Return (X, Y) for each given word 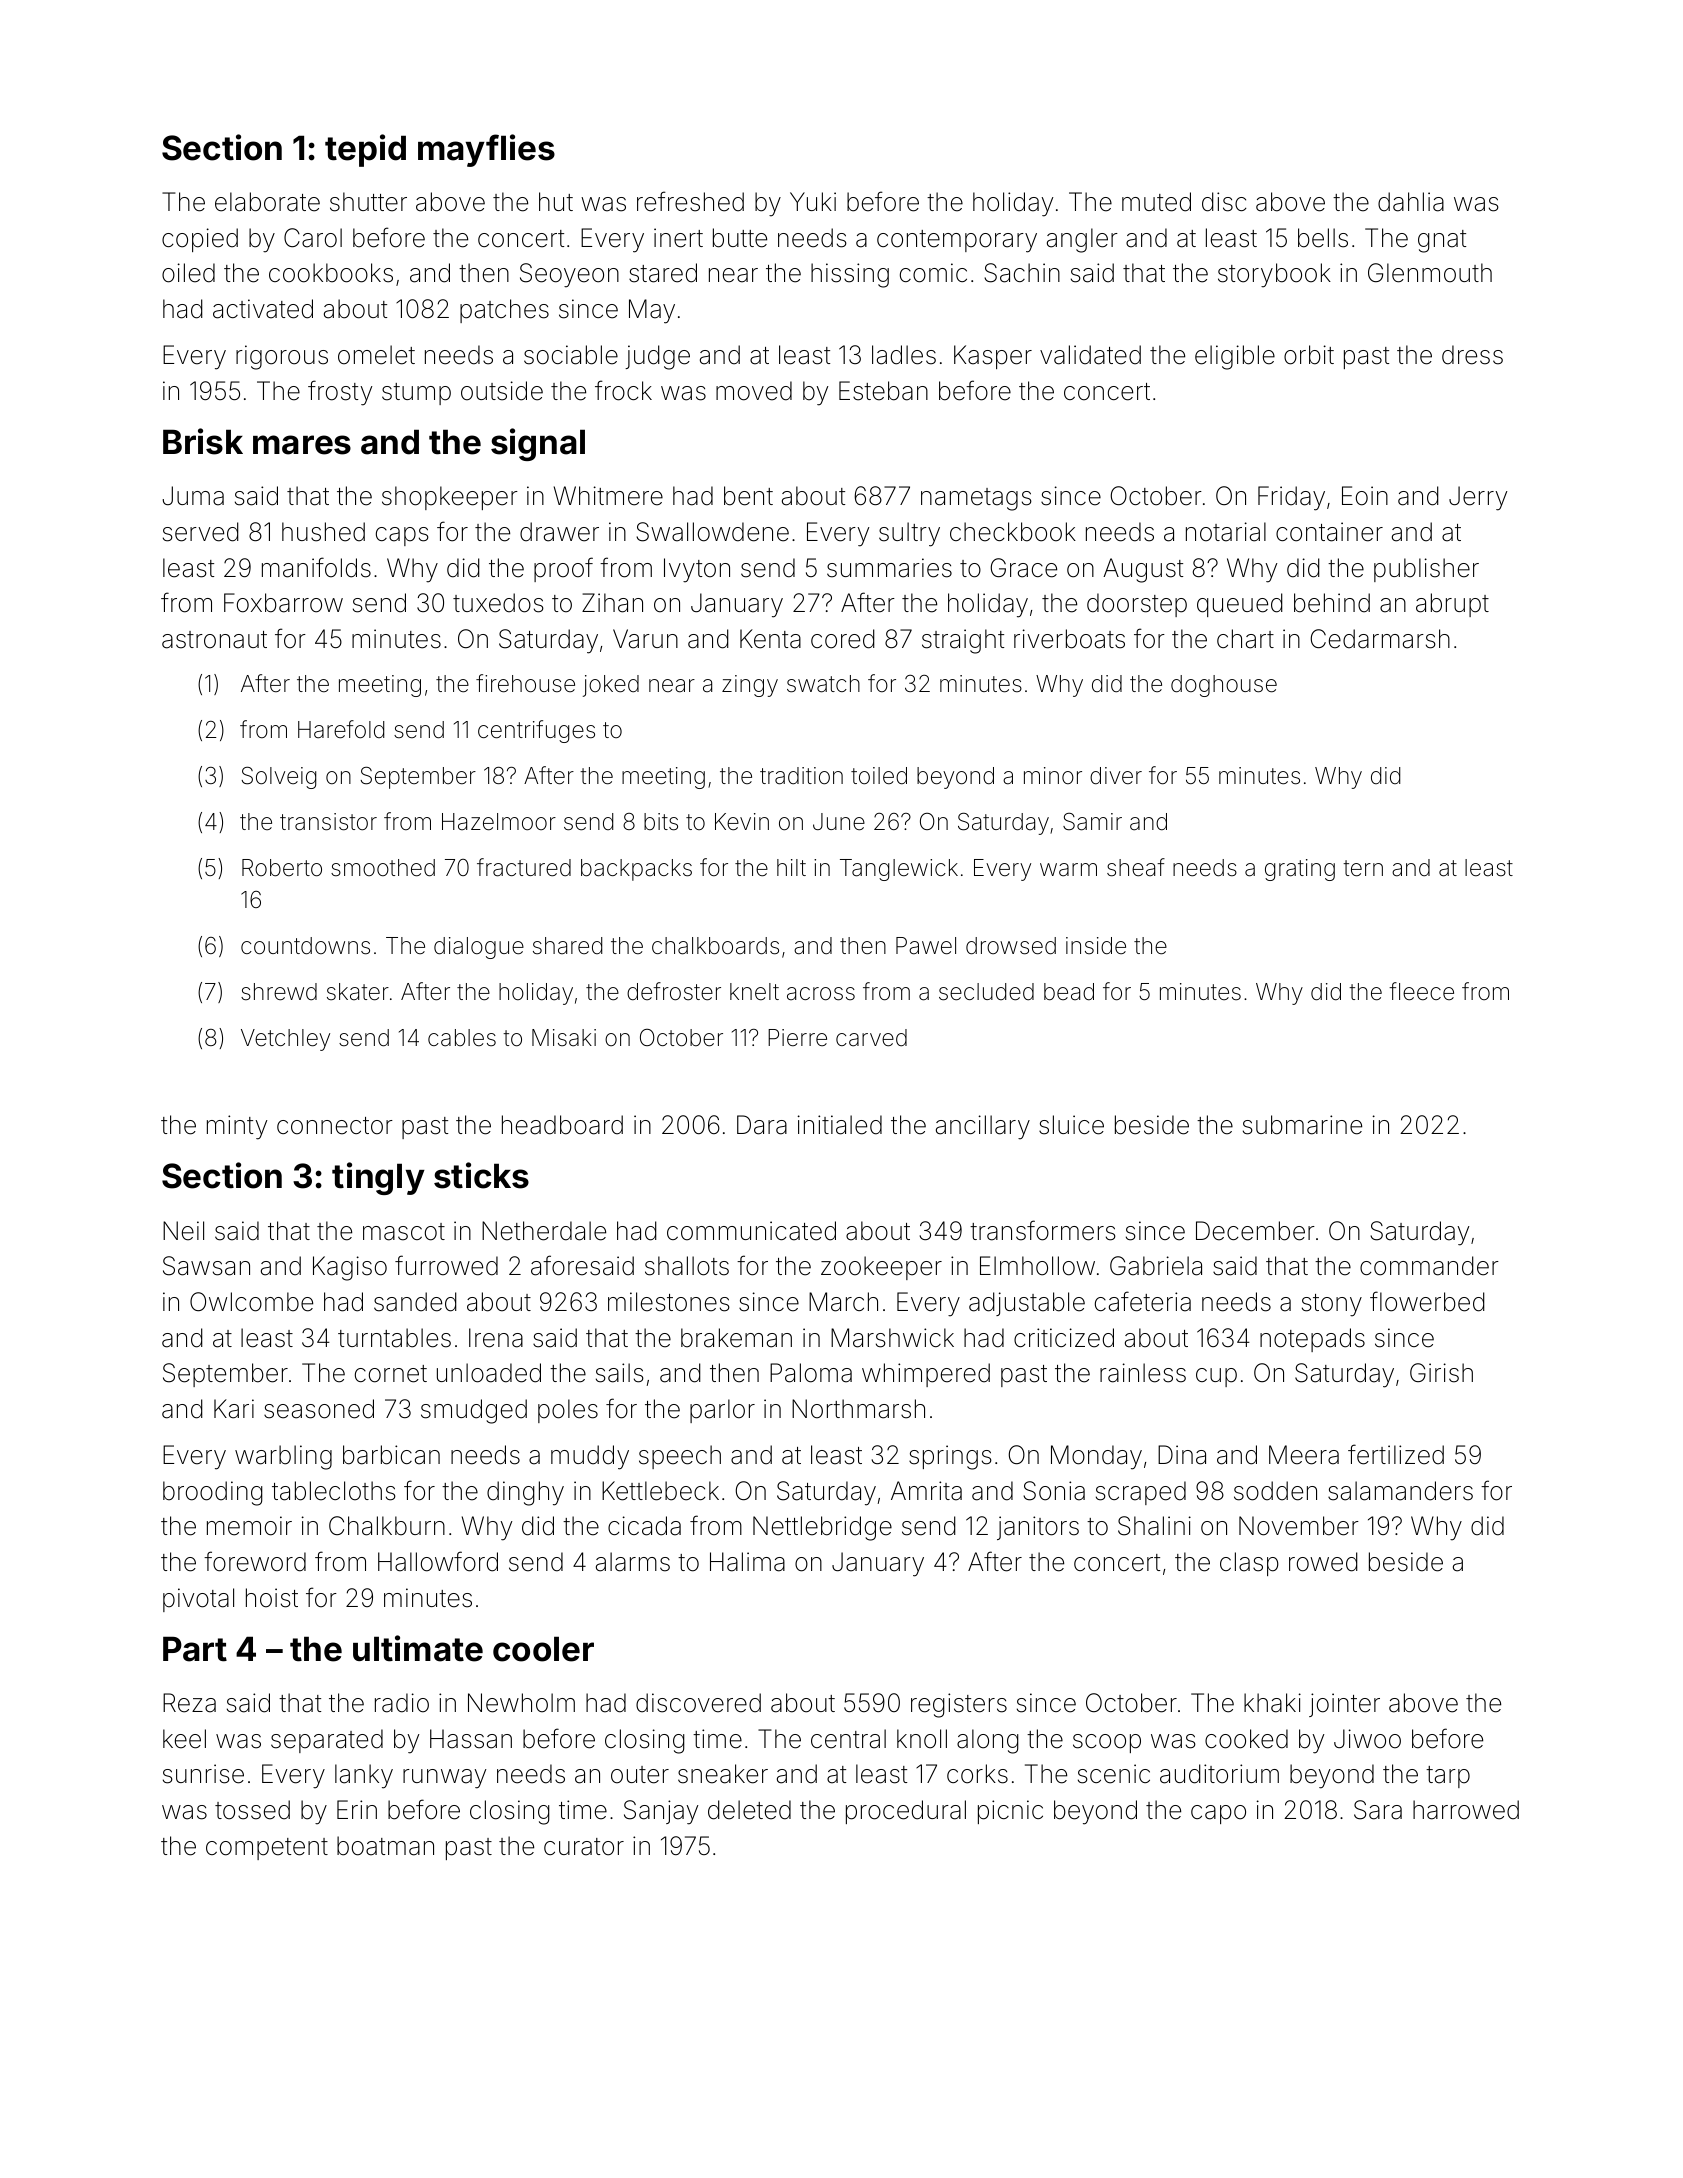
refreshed (690, 201)
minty (237, 1127)
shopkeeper (450, 498)
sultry (909, 534)
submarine (1302, 1125)
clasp (1249, 1564)
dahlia (1411, 202)
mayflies (486, 150)
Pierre (797, 1037)
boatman (385, 1846)
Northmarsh (858, 1409)
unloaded (489, 1373)
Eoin (1365, 496)
